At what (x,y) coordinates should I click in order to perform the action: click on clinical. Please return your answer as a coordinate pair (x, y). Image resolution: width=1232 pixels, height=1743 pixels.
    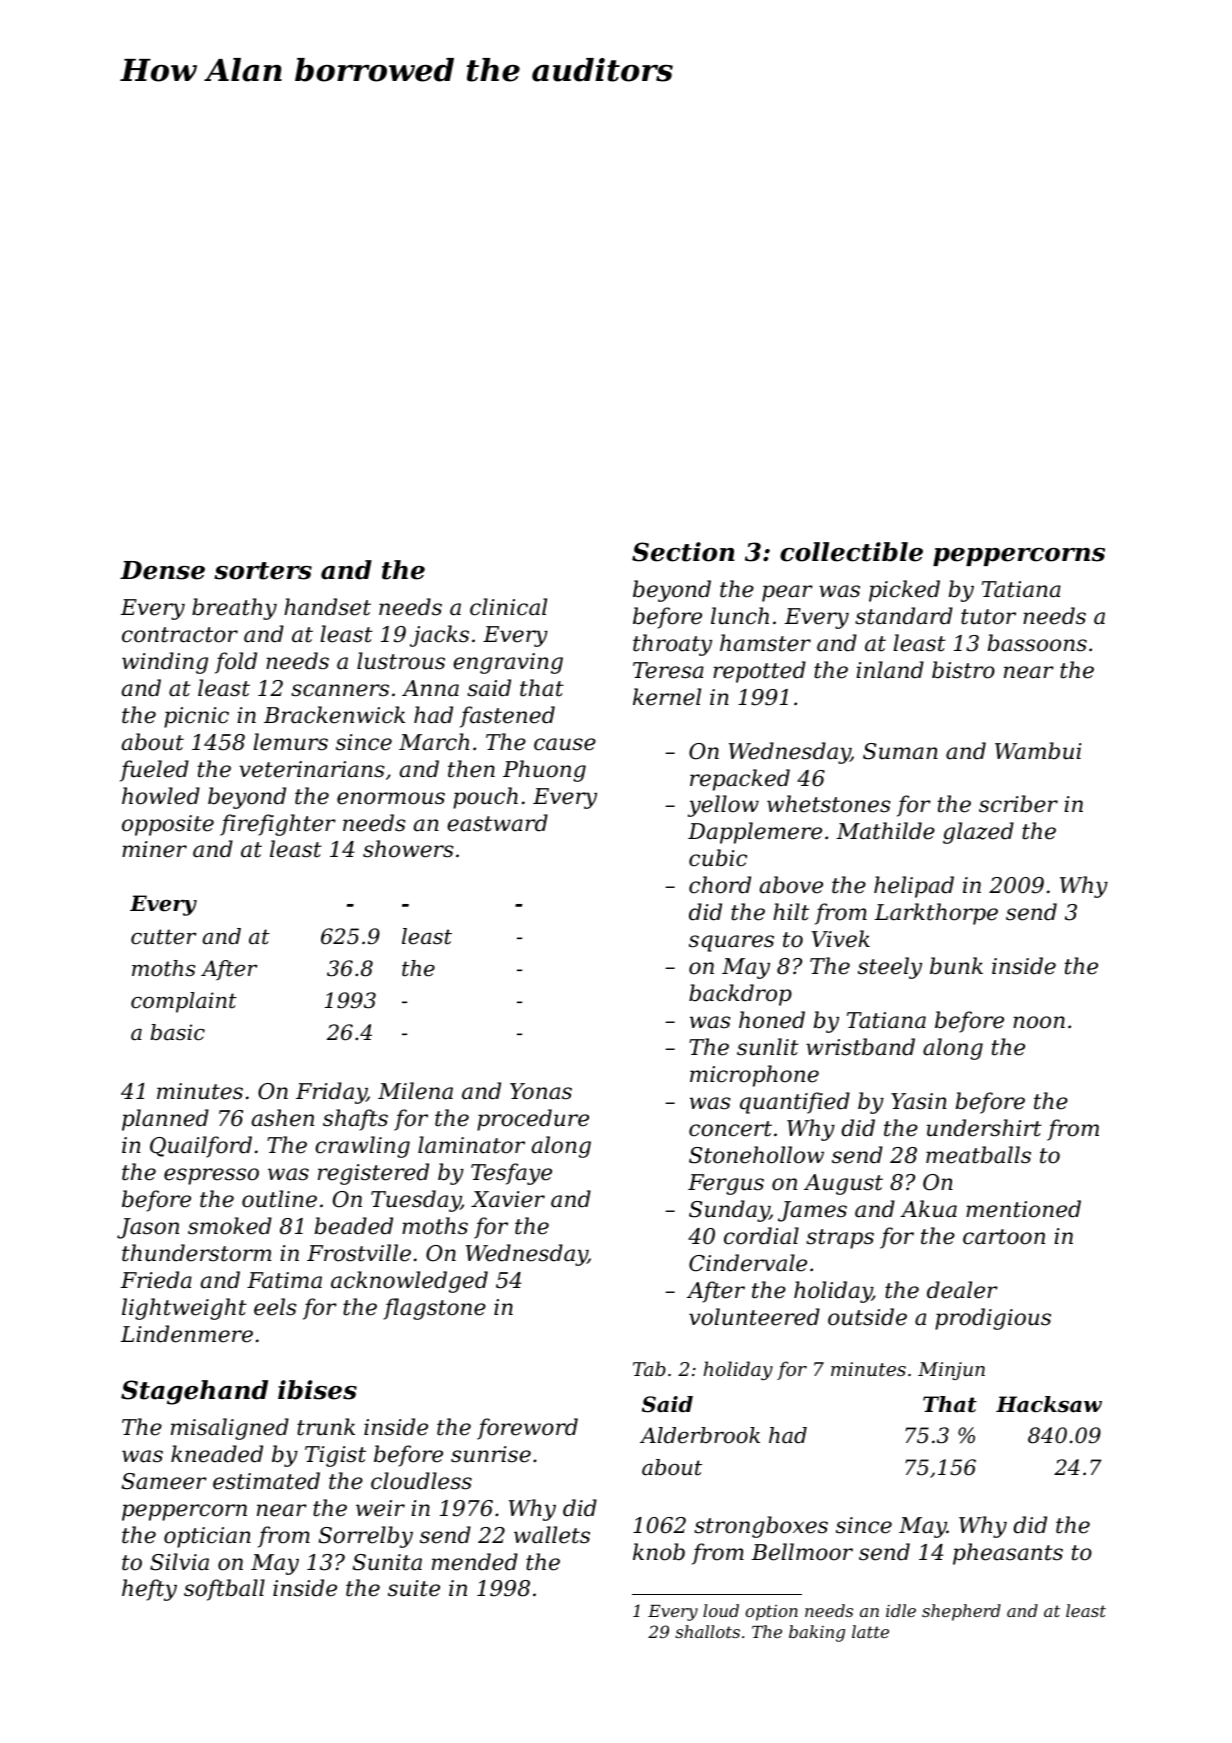
    Looking at the image, I should click on (508, 607).
